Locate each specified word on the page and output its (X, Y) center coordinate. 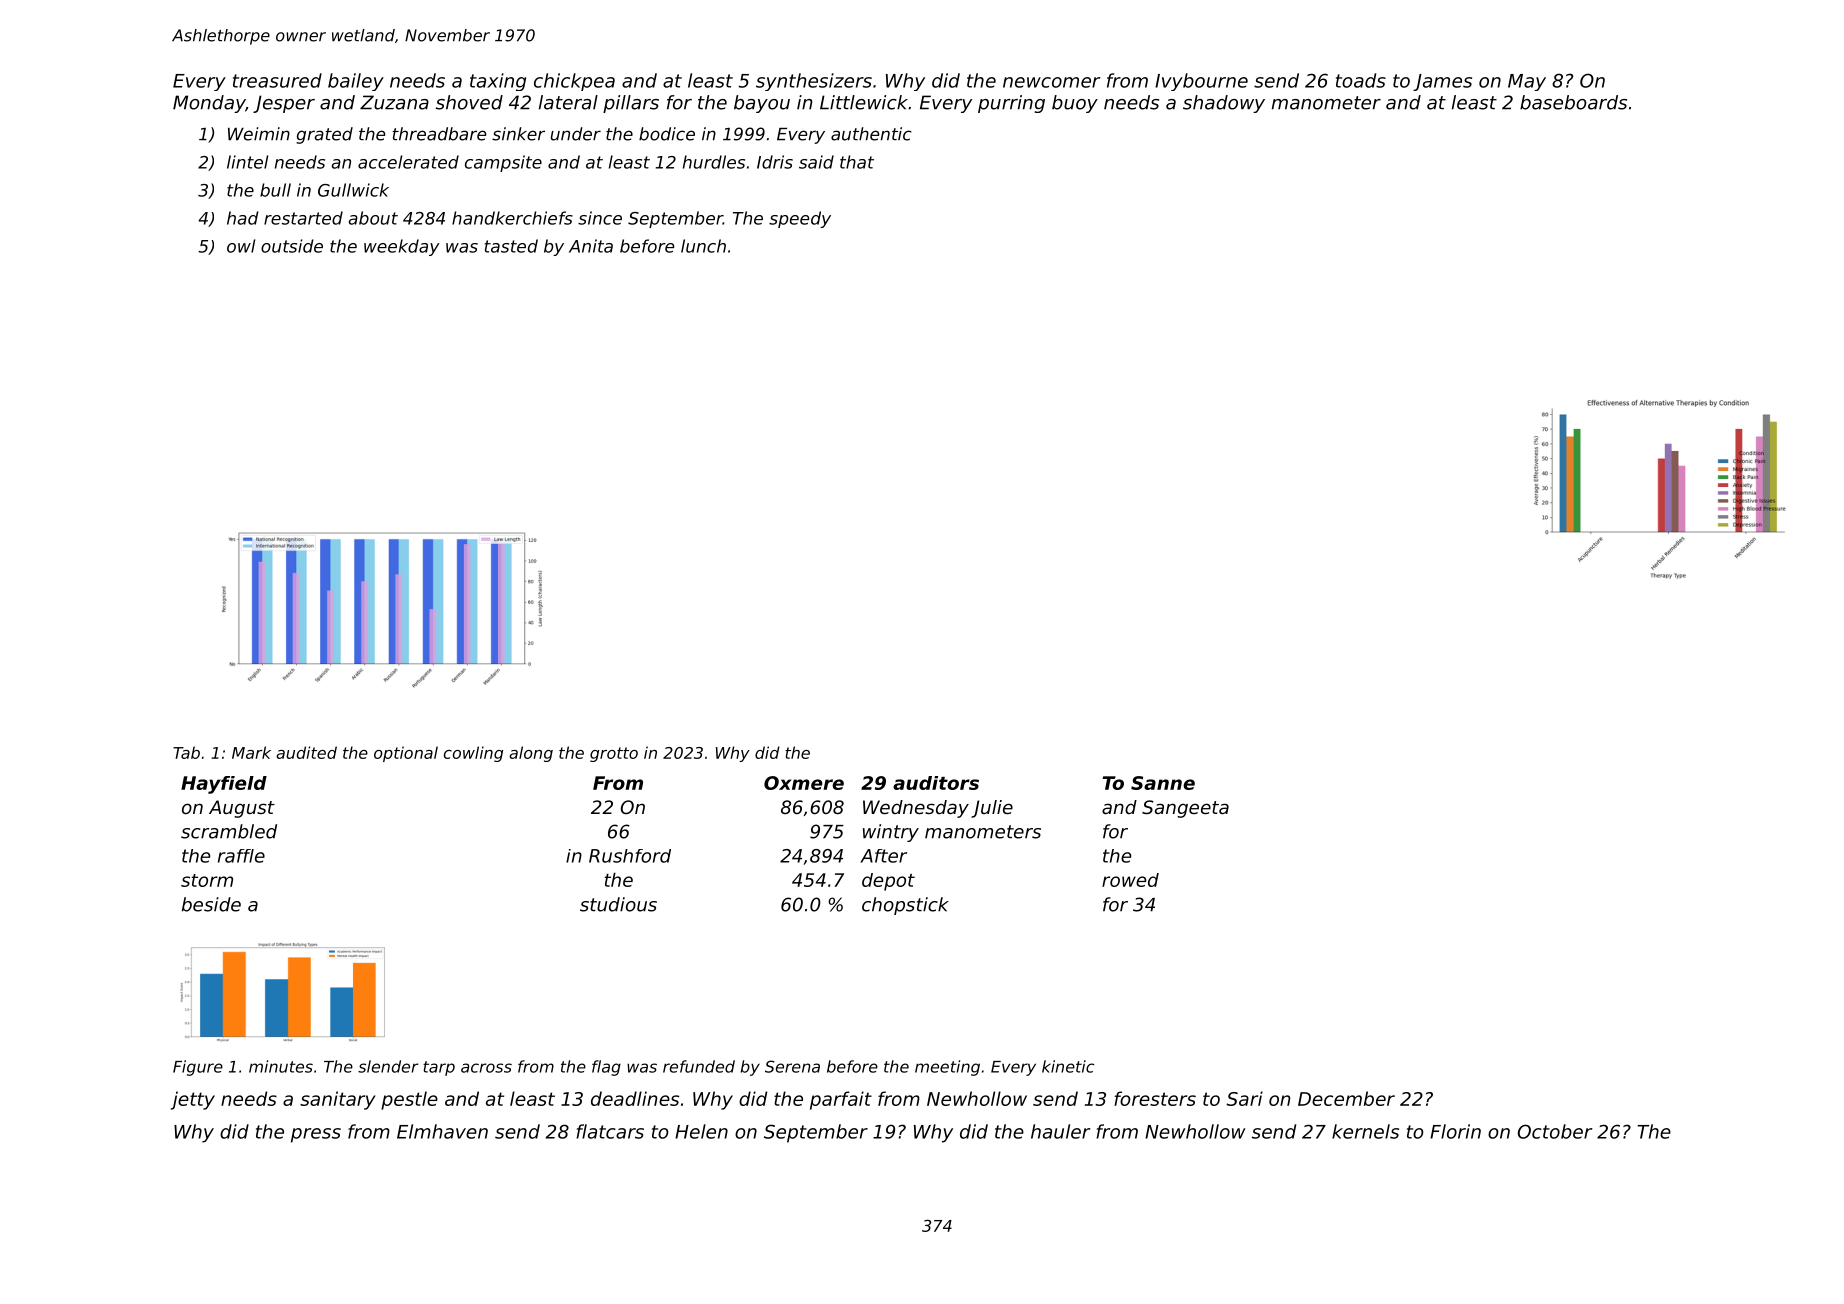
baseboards (1573, 102)
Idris (775, 162)
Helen (701, 1131)
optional (406, 754)
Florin (1455, 1131)
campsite (503, 163)
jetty (193, 1100)
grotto (614, 754)
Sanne (1163, 783)
